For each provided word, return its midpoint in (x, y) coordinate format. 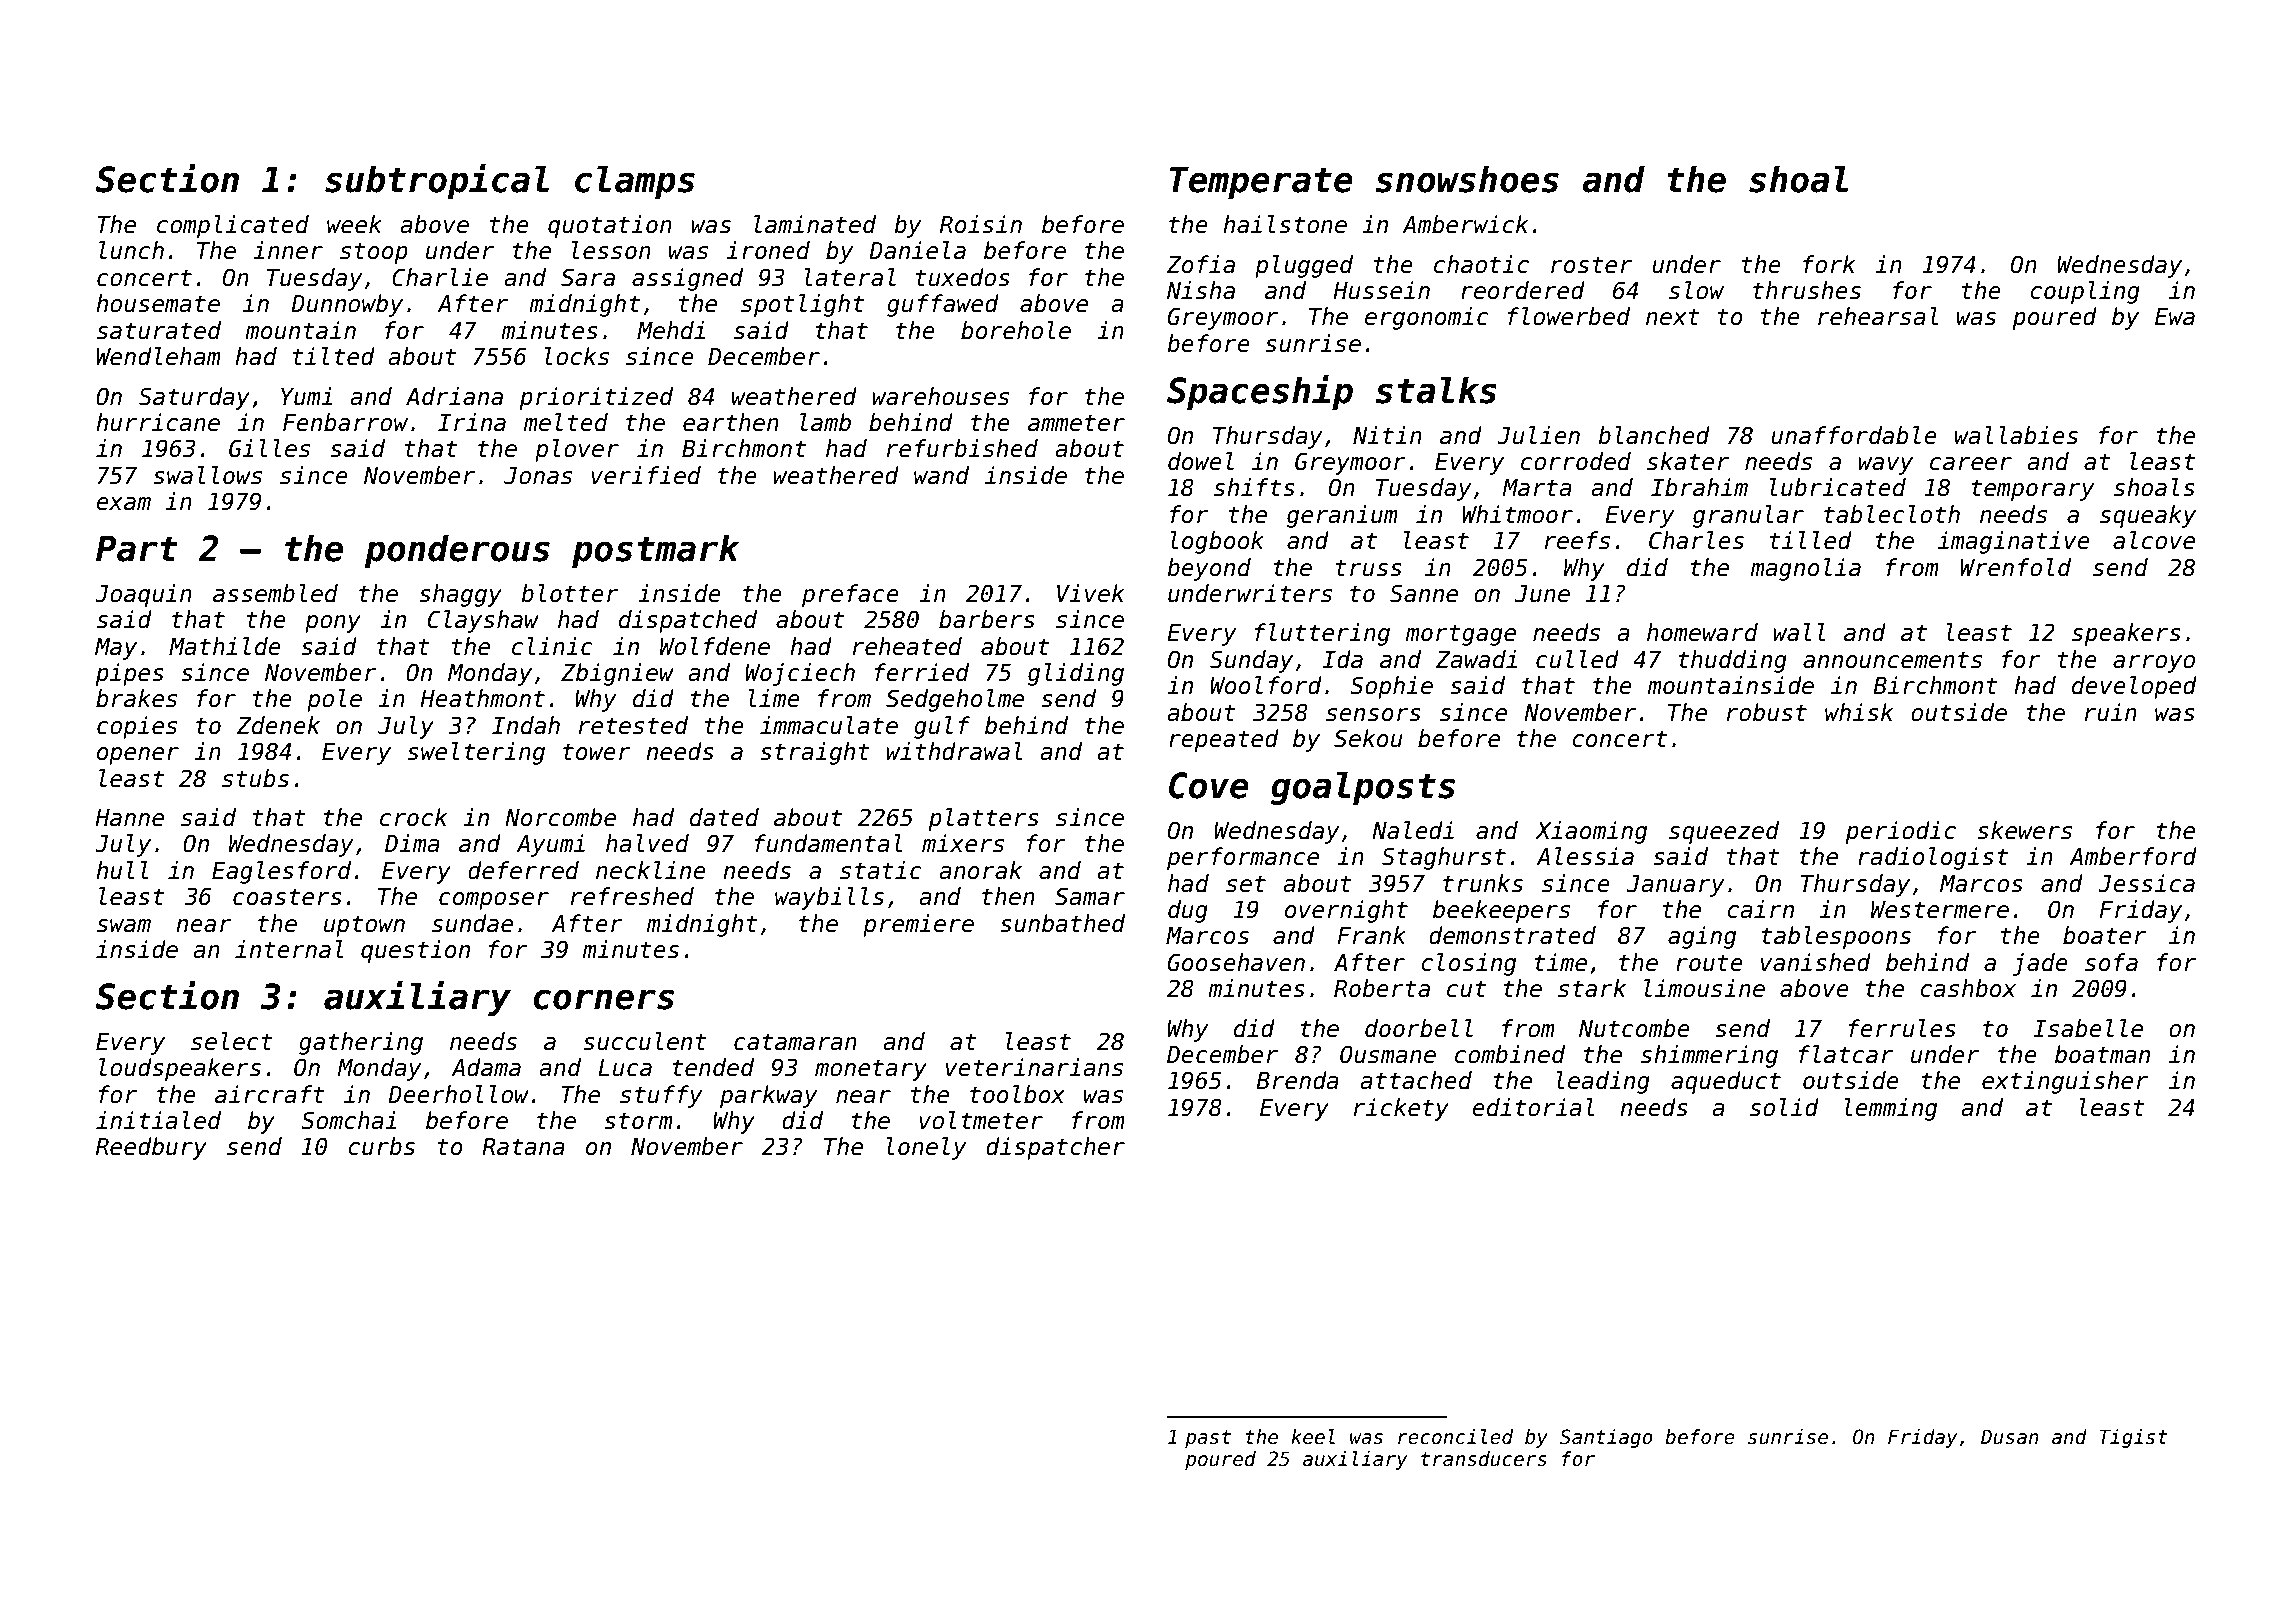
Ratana (523, 1147)
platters (984, 819)
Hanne (129, 818)
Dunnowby (347, 305)
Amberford (2133, 856)
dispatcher (1055, 1148)
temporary (2033, 490)
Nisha (1201, 290)
